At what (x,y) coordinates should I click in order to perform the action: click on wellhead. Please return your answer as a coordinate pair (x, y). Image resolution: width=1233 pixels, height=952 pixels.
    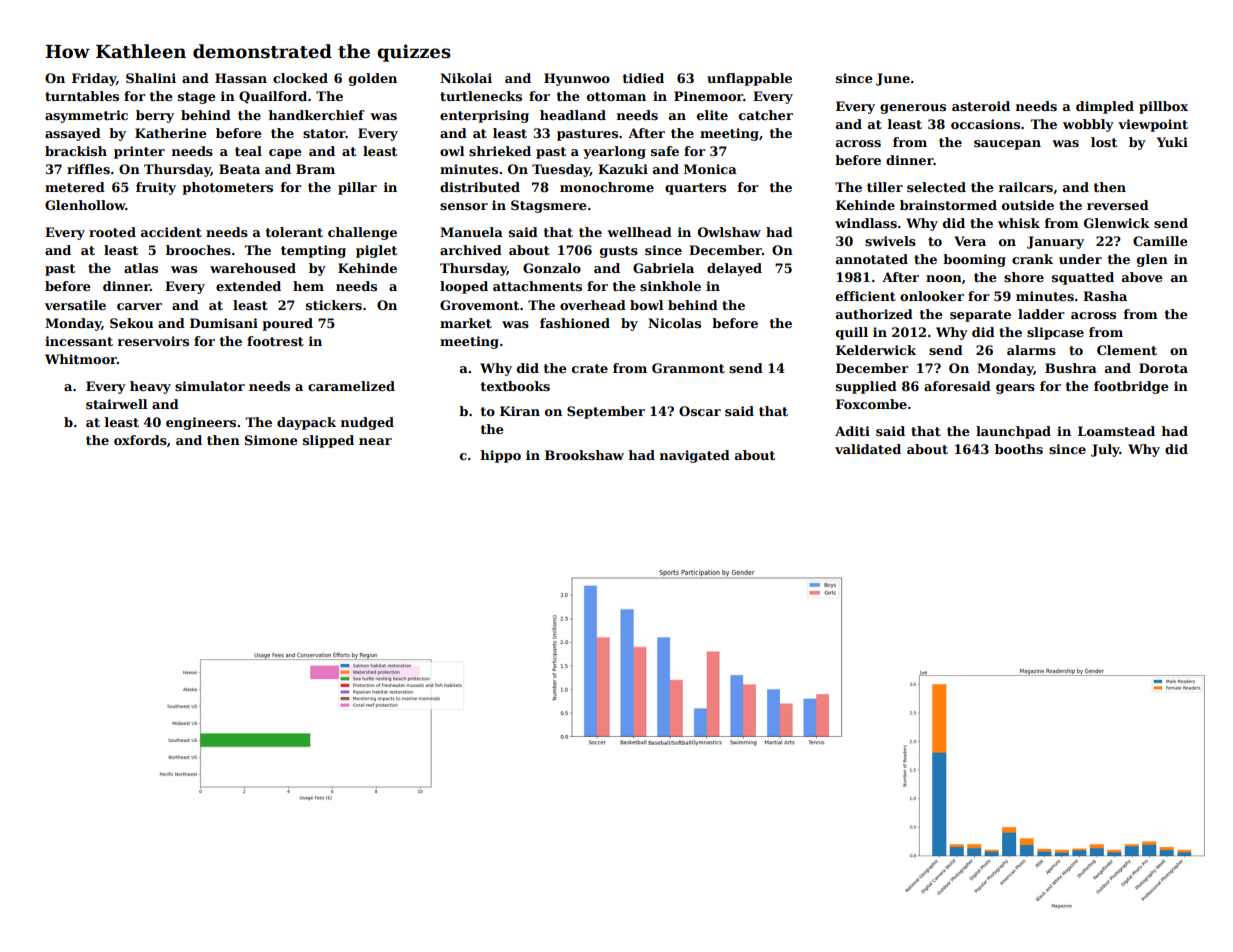
    Looking at the image, I should click on (639, 232).
